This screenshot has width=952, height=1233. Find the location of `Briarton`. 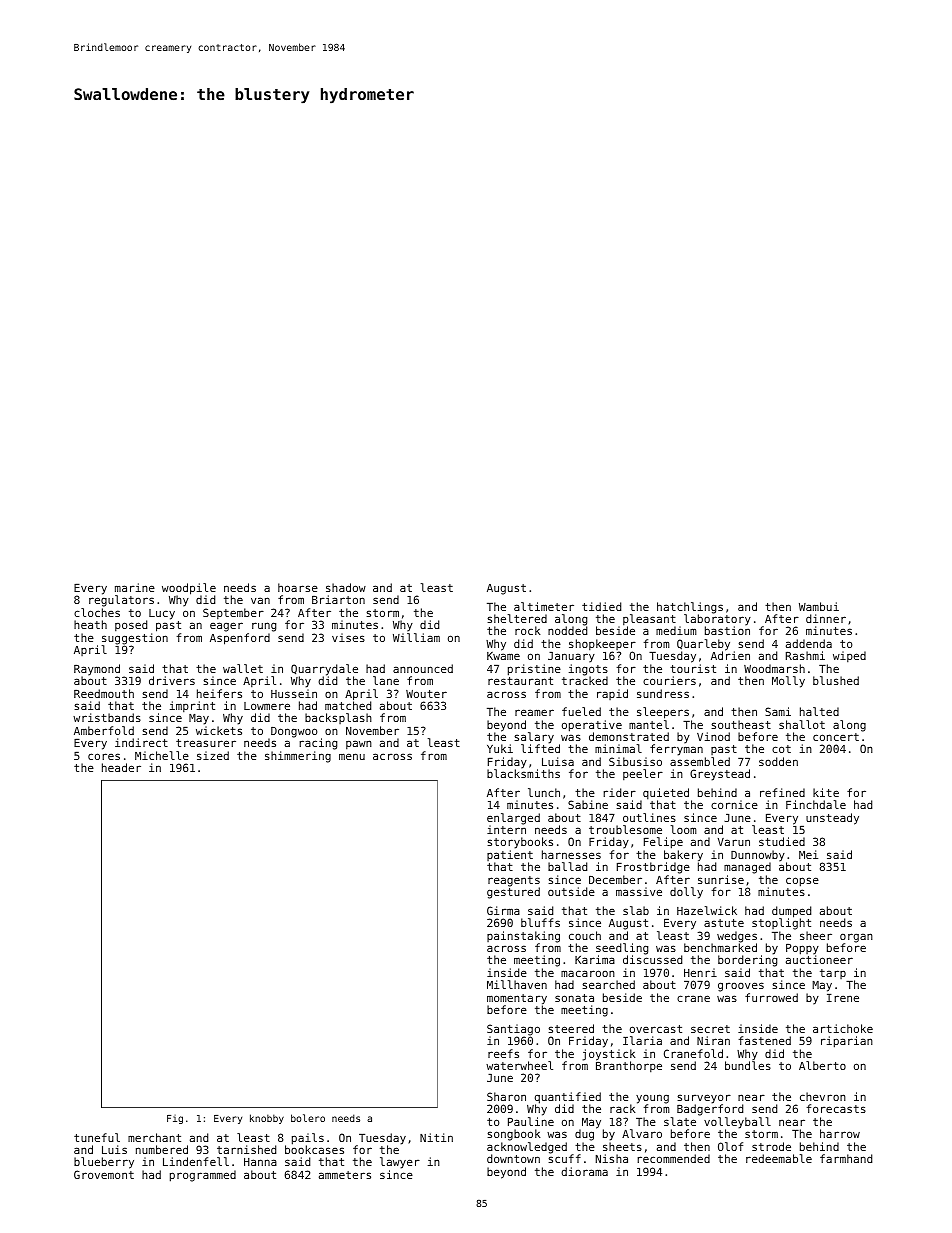

Briarton is located at coordinates (338, 599).
